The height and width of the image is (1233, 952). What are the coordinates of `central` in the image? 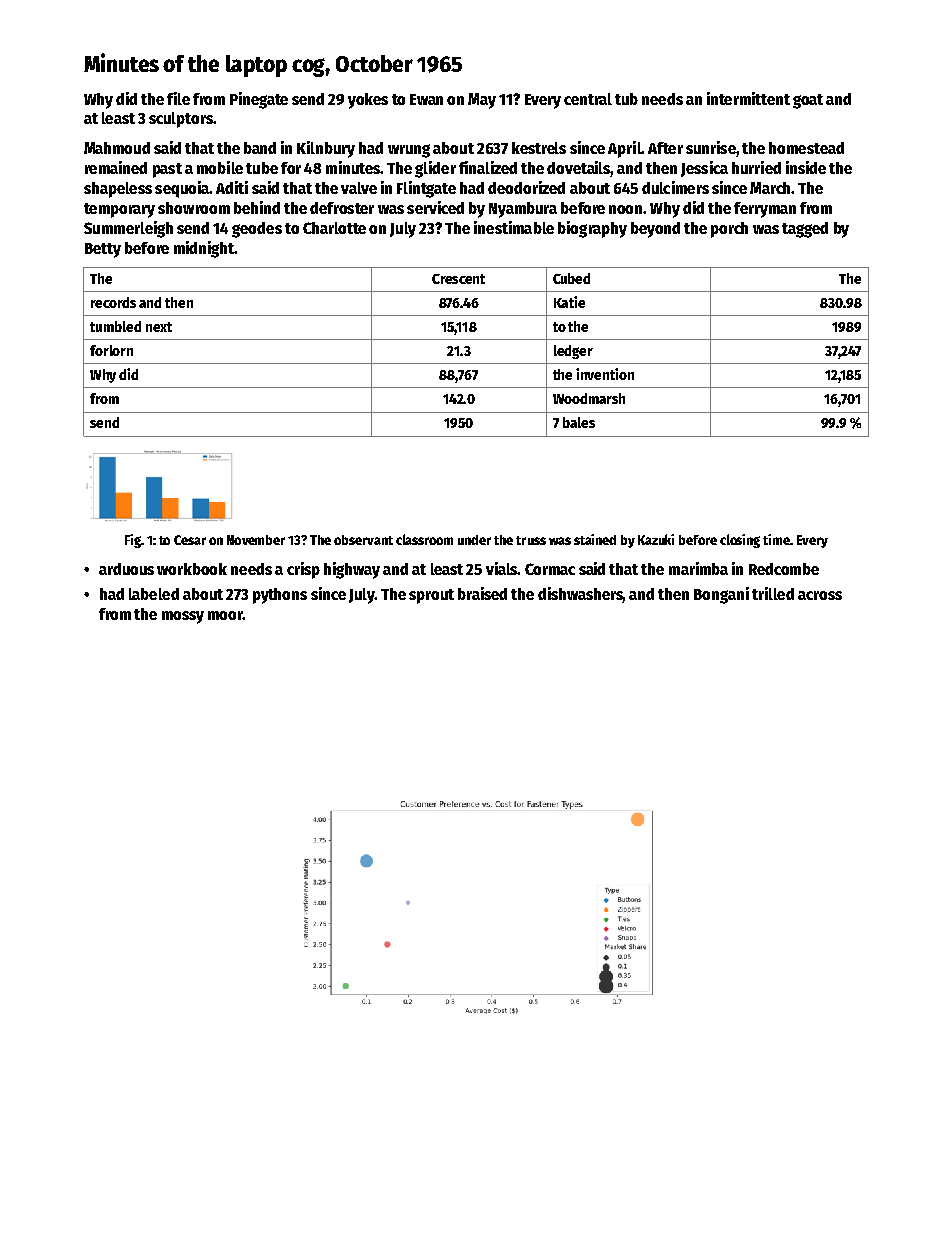 It's located at (588, 99).
